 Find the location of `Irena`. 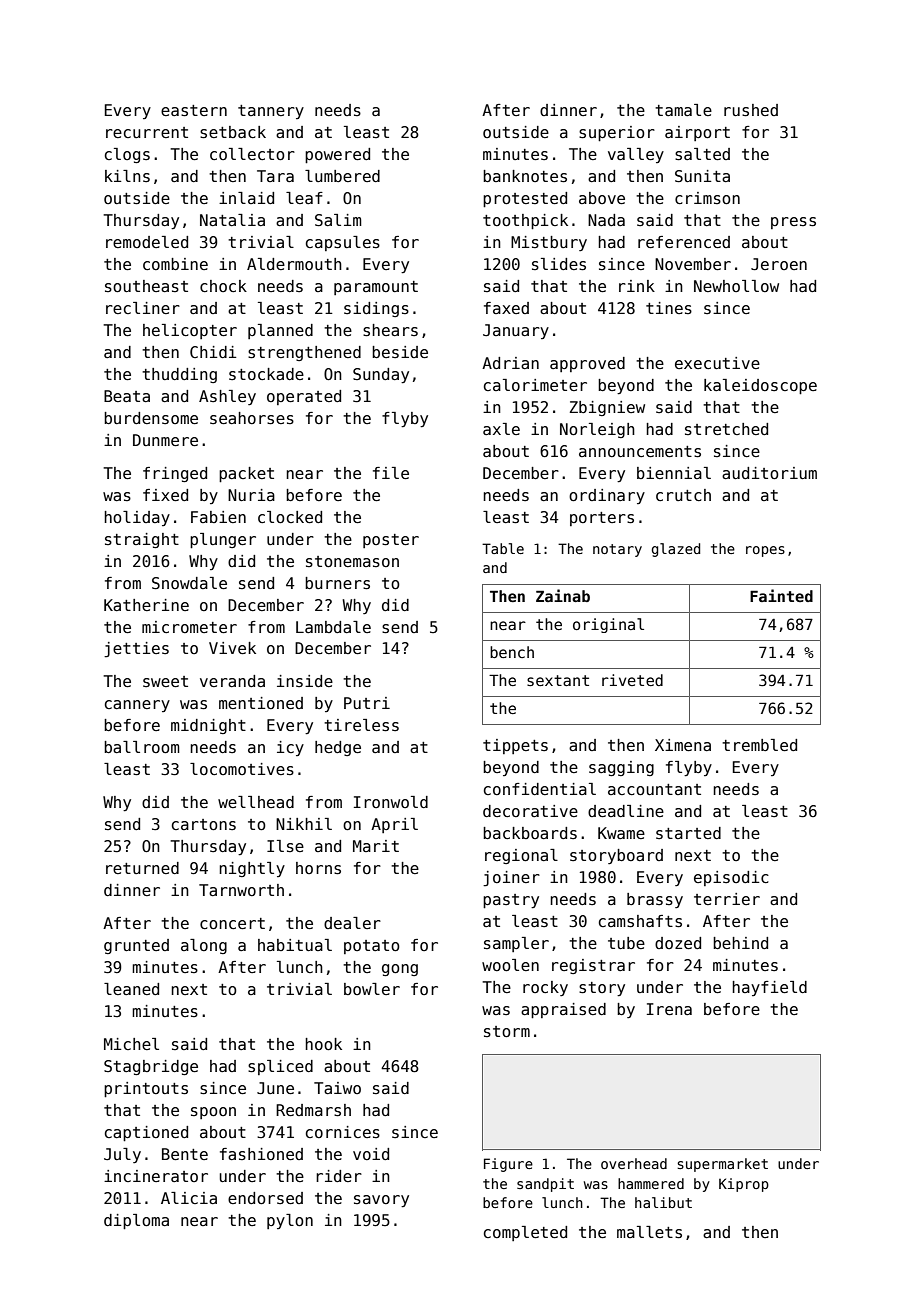

Irena is located at coordinates (669, 1009).
